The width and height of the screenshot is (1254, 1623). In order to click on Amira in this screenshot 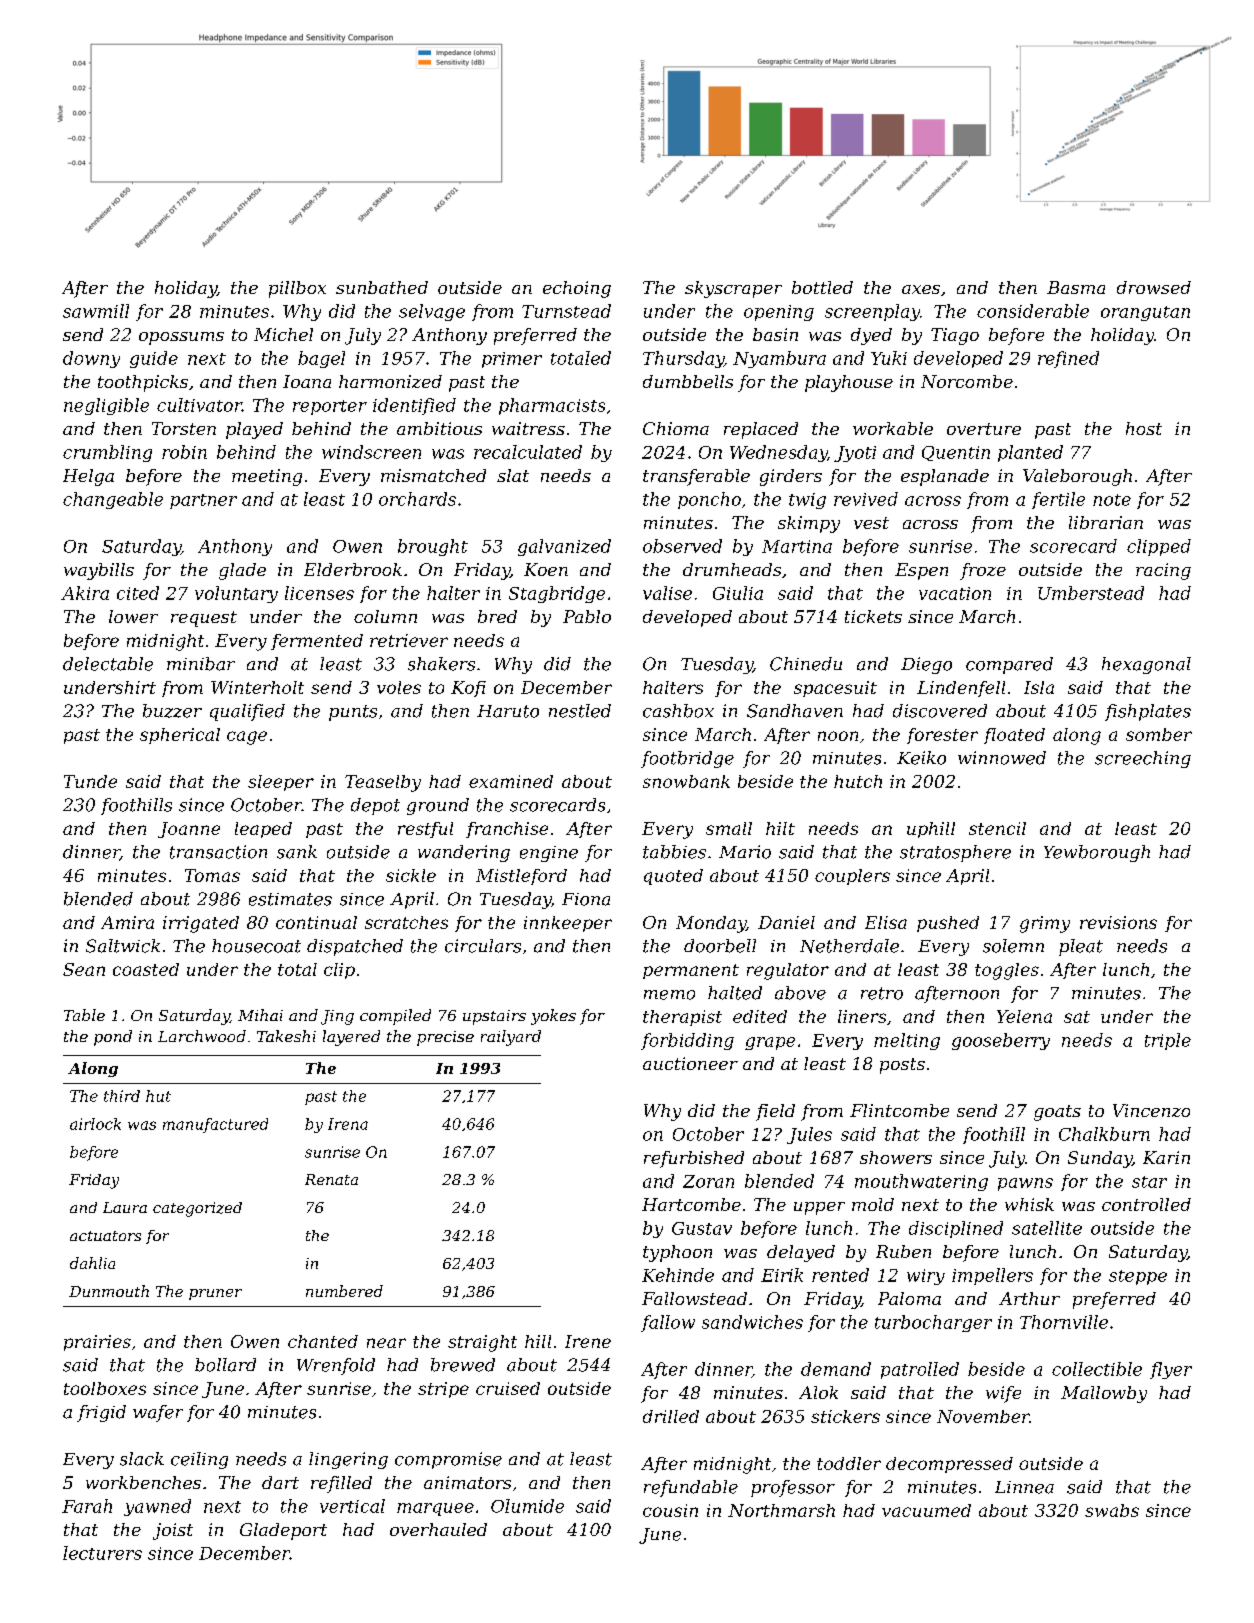, I will do `click(127, 922)`.
